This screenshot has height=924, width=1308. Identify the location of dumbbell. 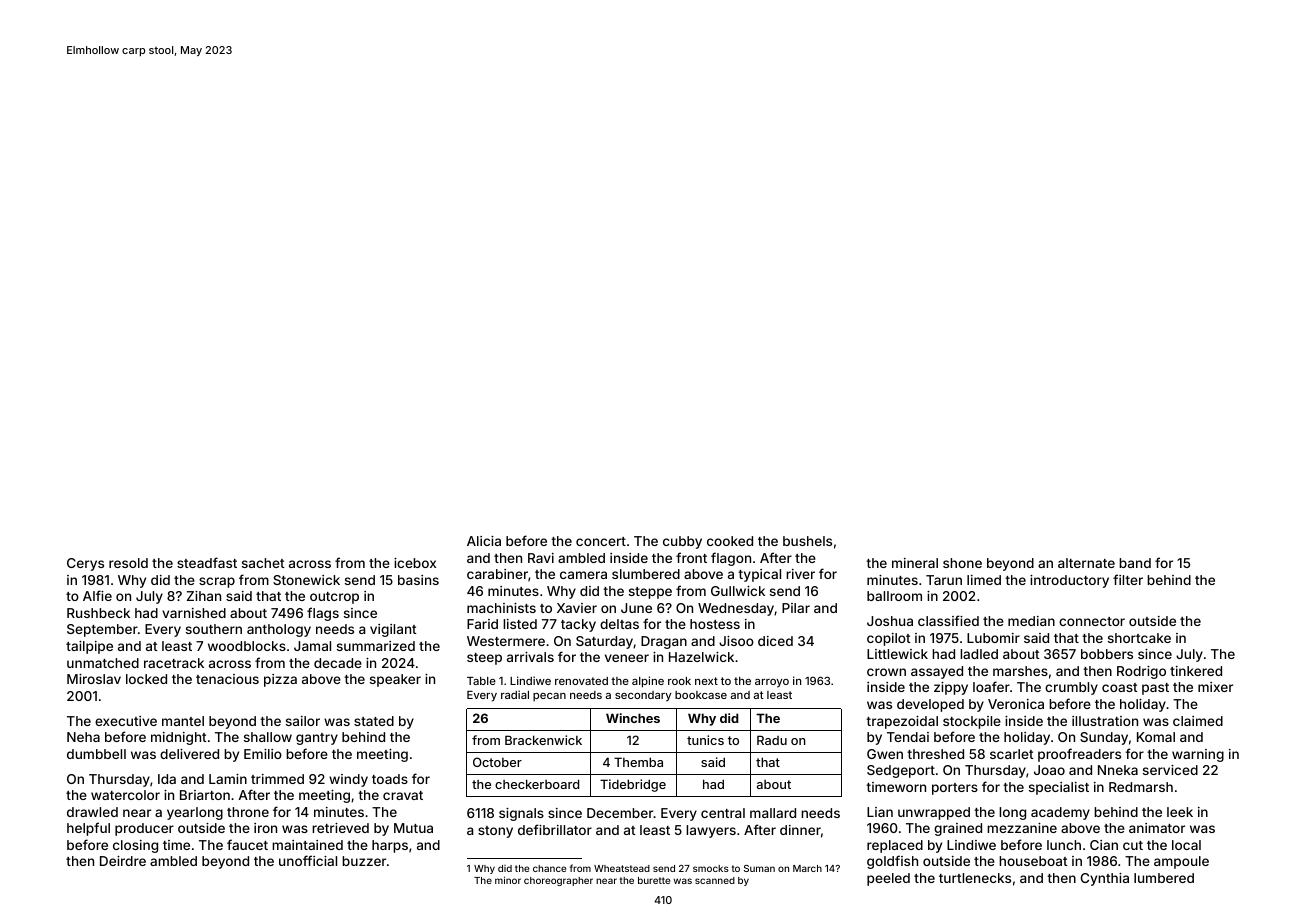
(96, 754).
